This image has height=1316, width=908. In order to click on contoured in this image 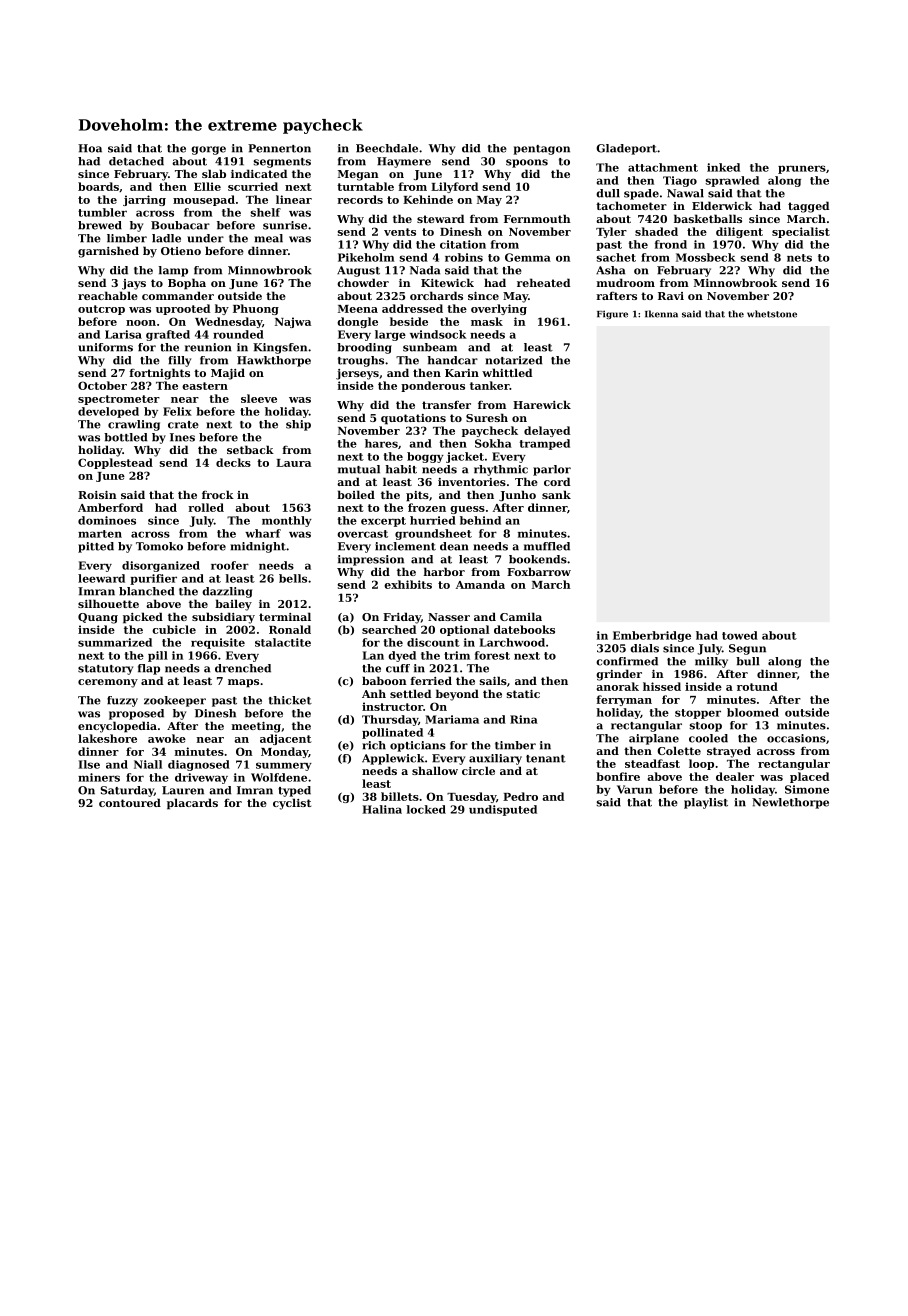, I will do `click(130, 802)`.
